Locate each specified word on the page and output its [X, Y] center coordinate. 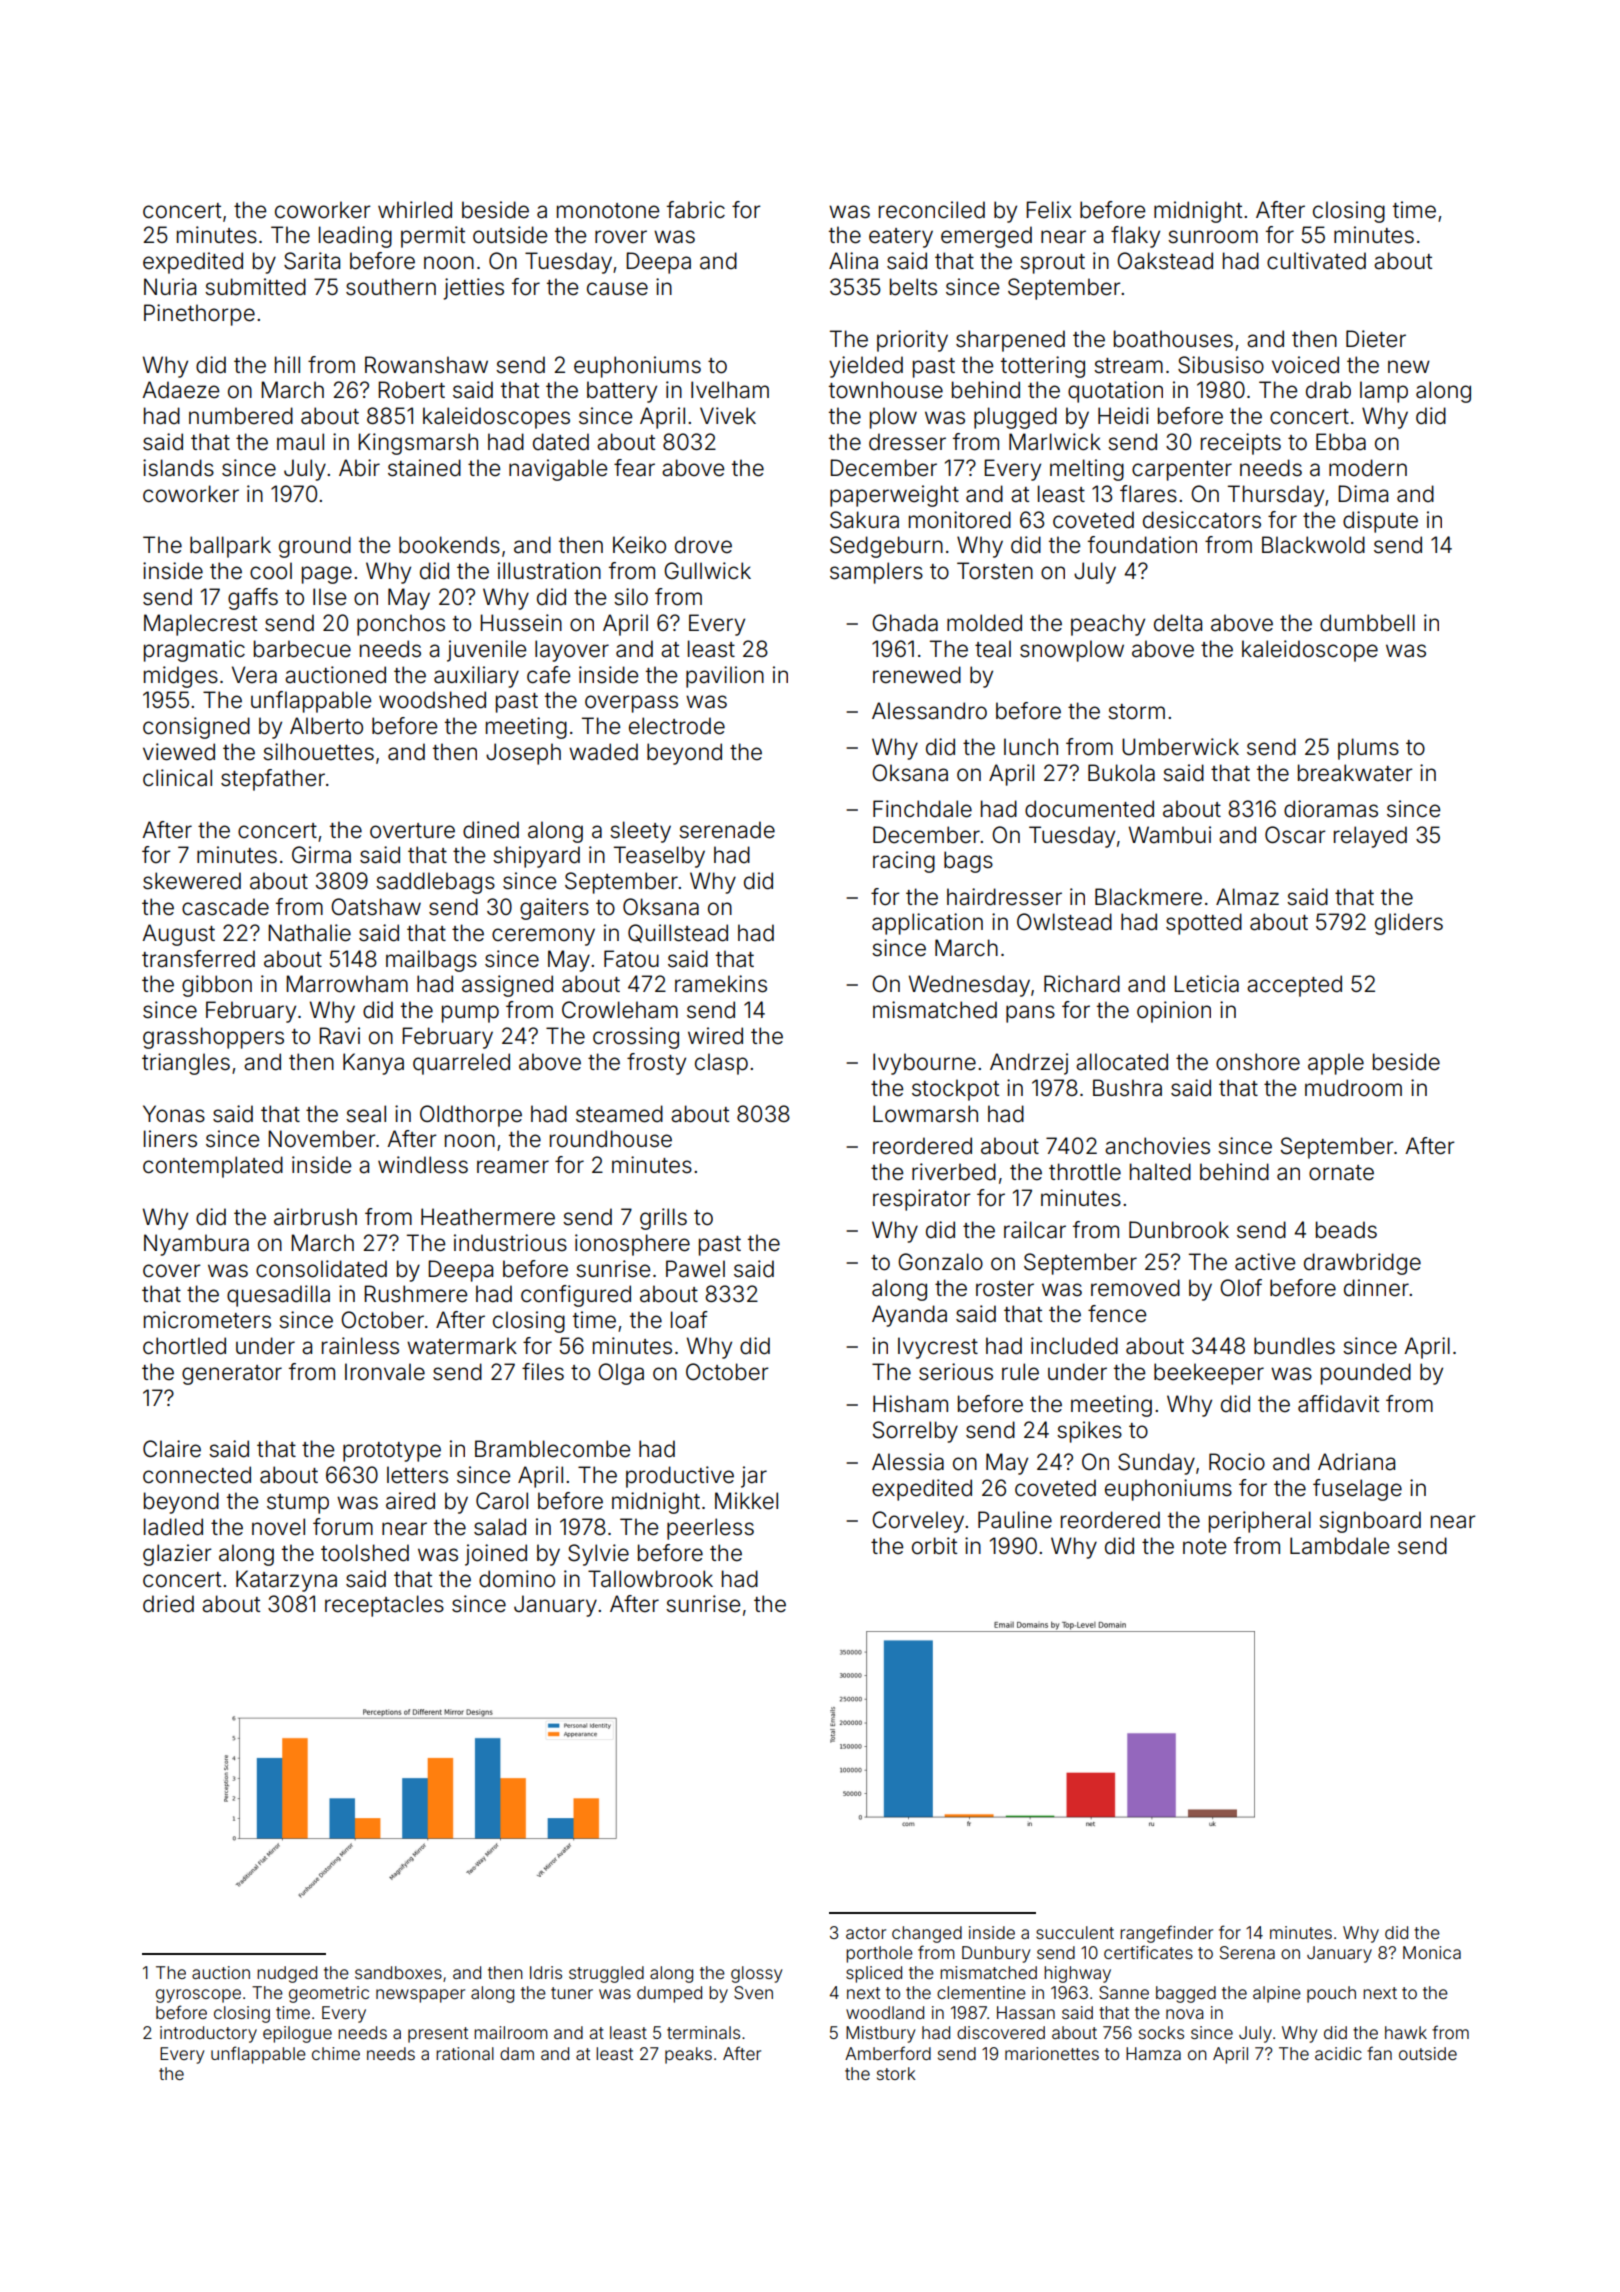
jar [754, 1477]
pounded [1366, 1374]
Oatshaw [376, 907]
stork [896, 2073]
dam [517, 2053]
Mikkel [746, 1501]
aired [410, 1501]
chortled [184, 1346]
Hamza [1153, 2053]
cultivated [1316, 261]
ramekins [721, 984]
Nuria [170, 287]
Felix [1049, 210]
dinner [1376, 1288]
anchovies [1157, 1146]
